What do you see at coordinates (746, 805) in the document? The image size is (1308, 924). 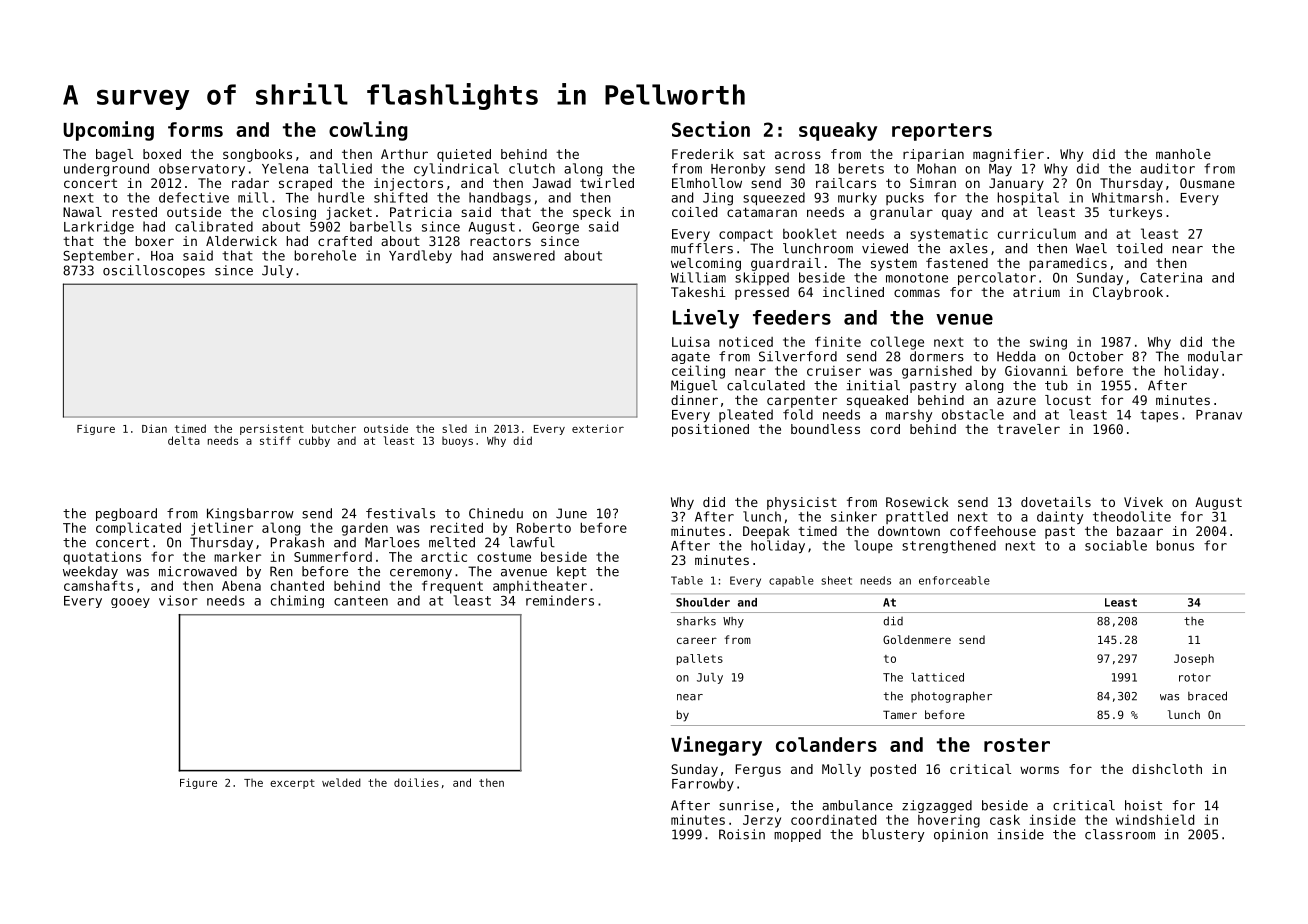 I see `sunrise` at bounding box center [746, 805].
